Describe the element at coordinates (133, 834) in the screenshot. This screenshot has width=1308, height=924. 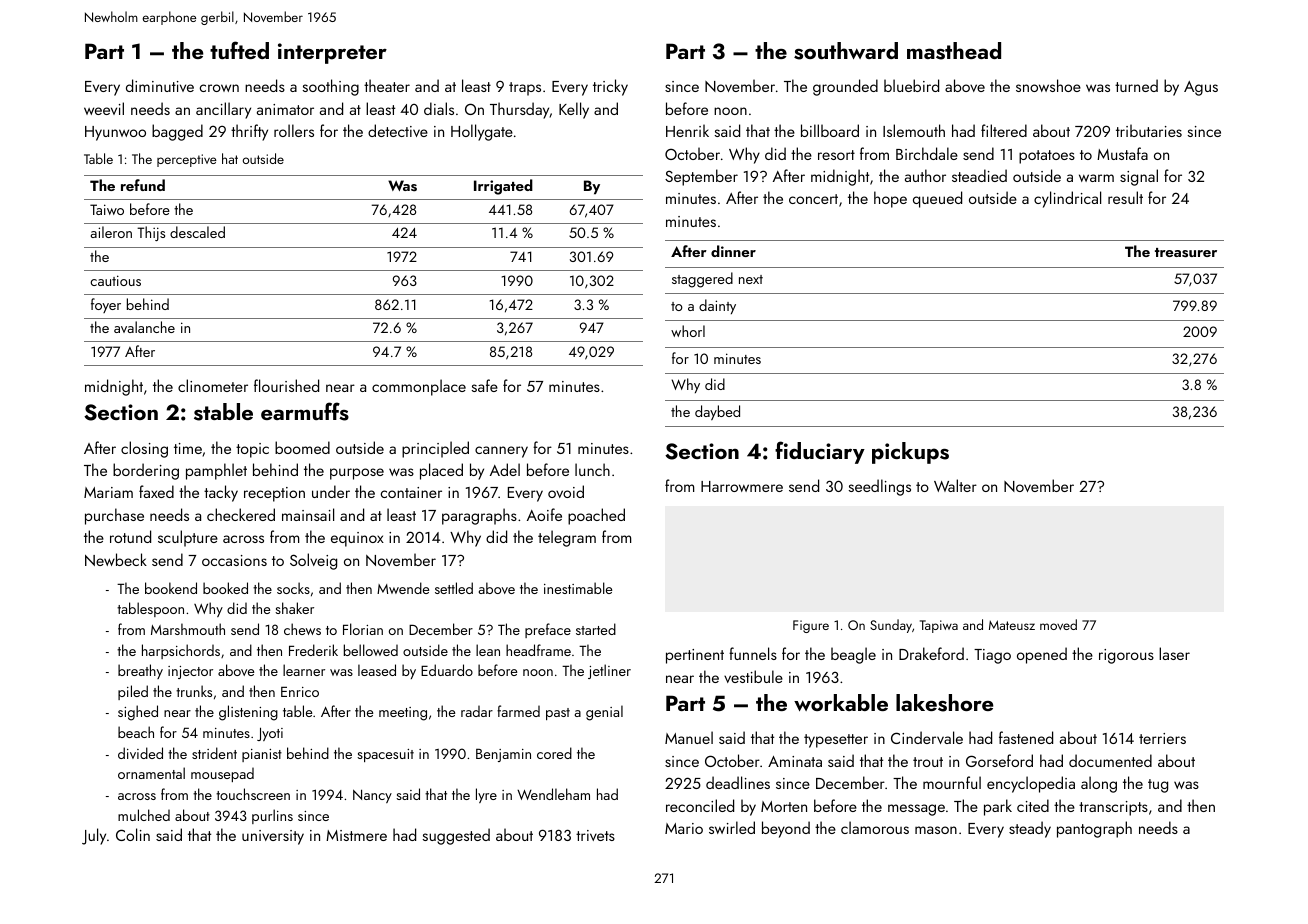
I see `Colin` at that location.
